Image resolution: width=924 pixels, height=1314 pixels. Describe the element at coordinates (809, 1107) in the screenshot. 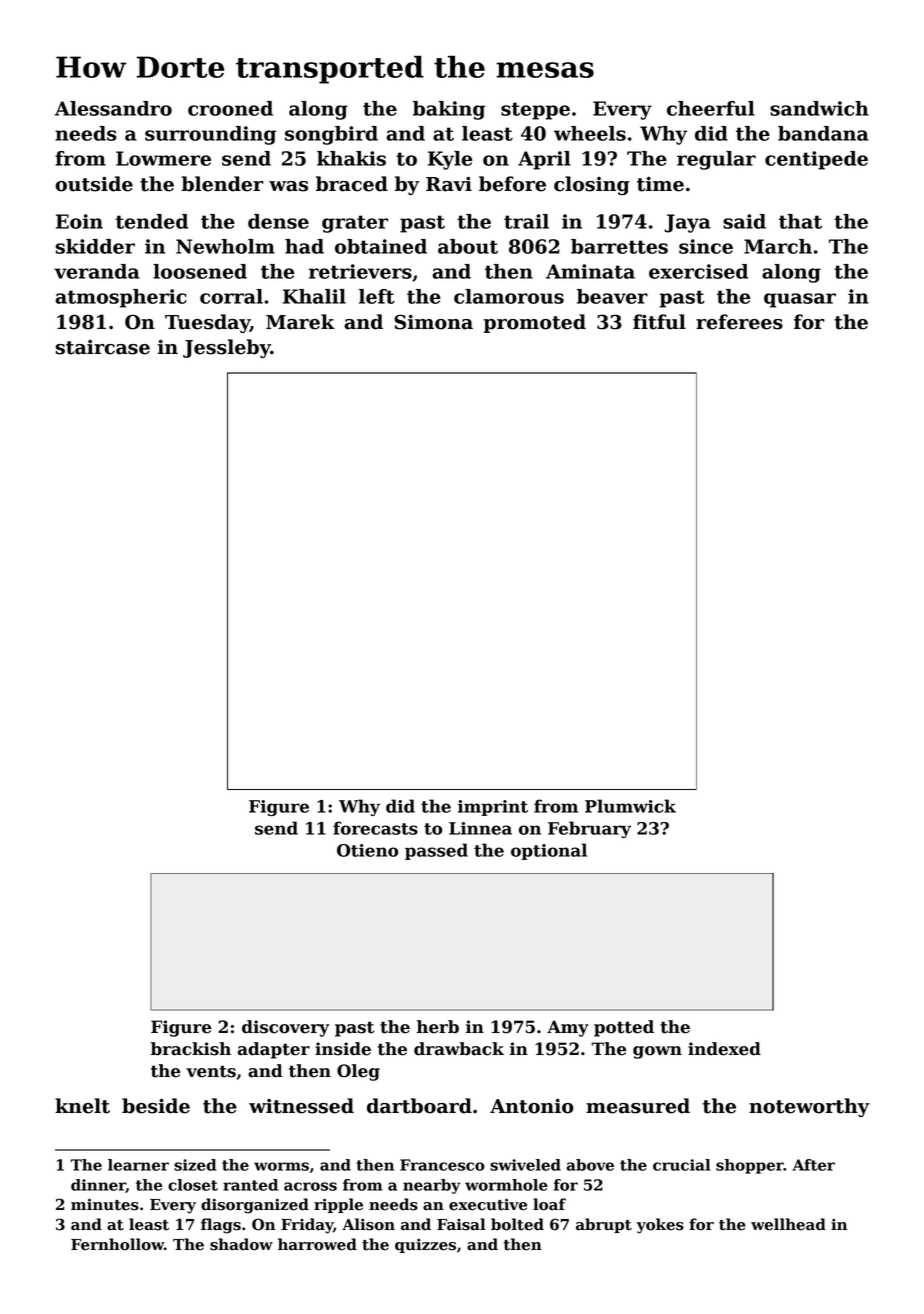

I see `noteworthy` at that location.
